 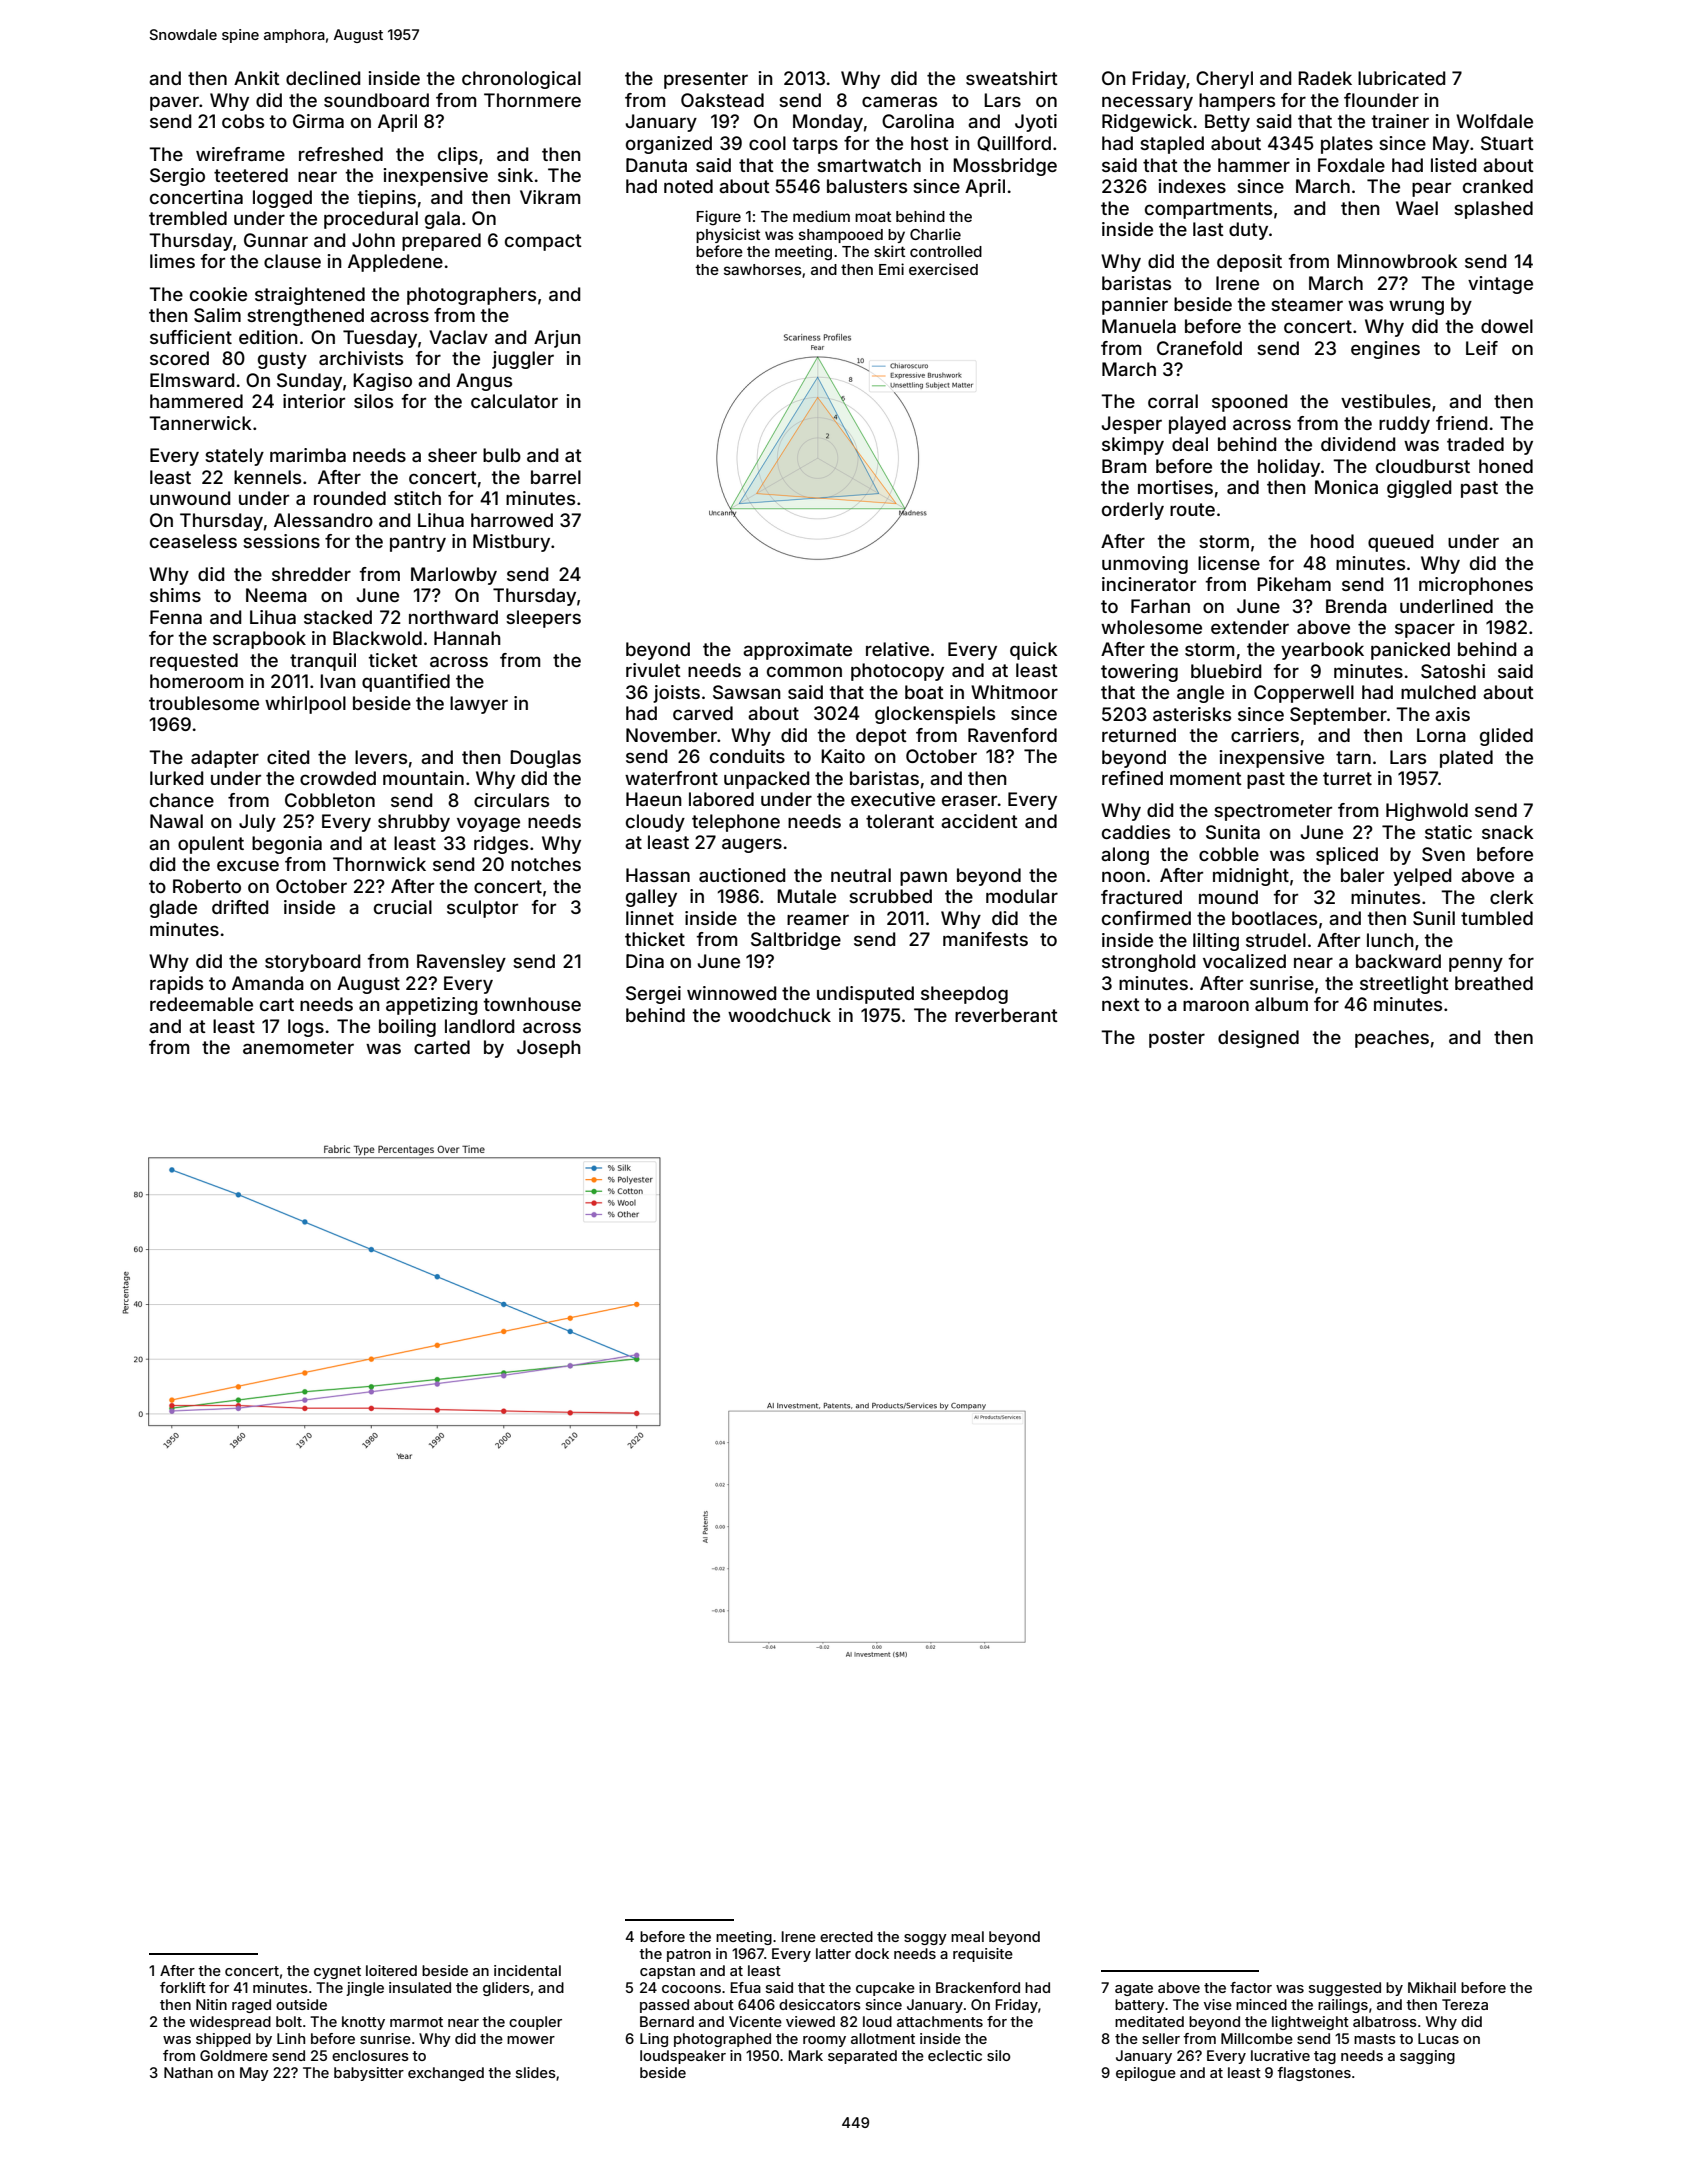 I want to click on reverberant, so click(x=1006, y=1015).
